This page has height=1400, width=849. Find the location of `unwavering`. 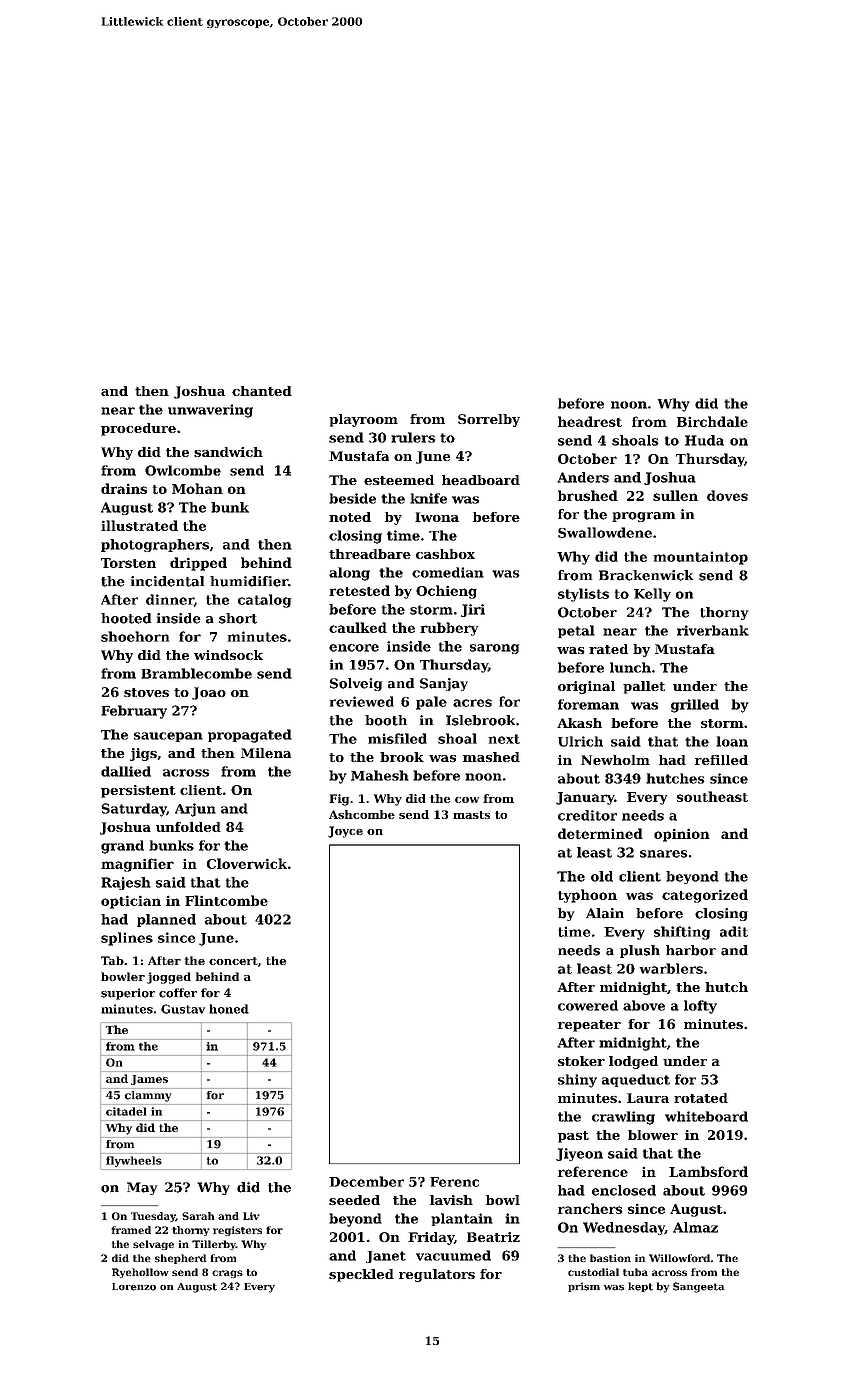

unwavering is located at coordinates (210, 411).
